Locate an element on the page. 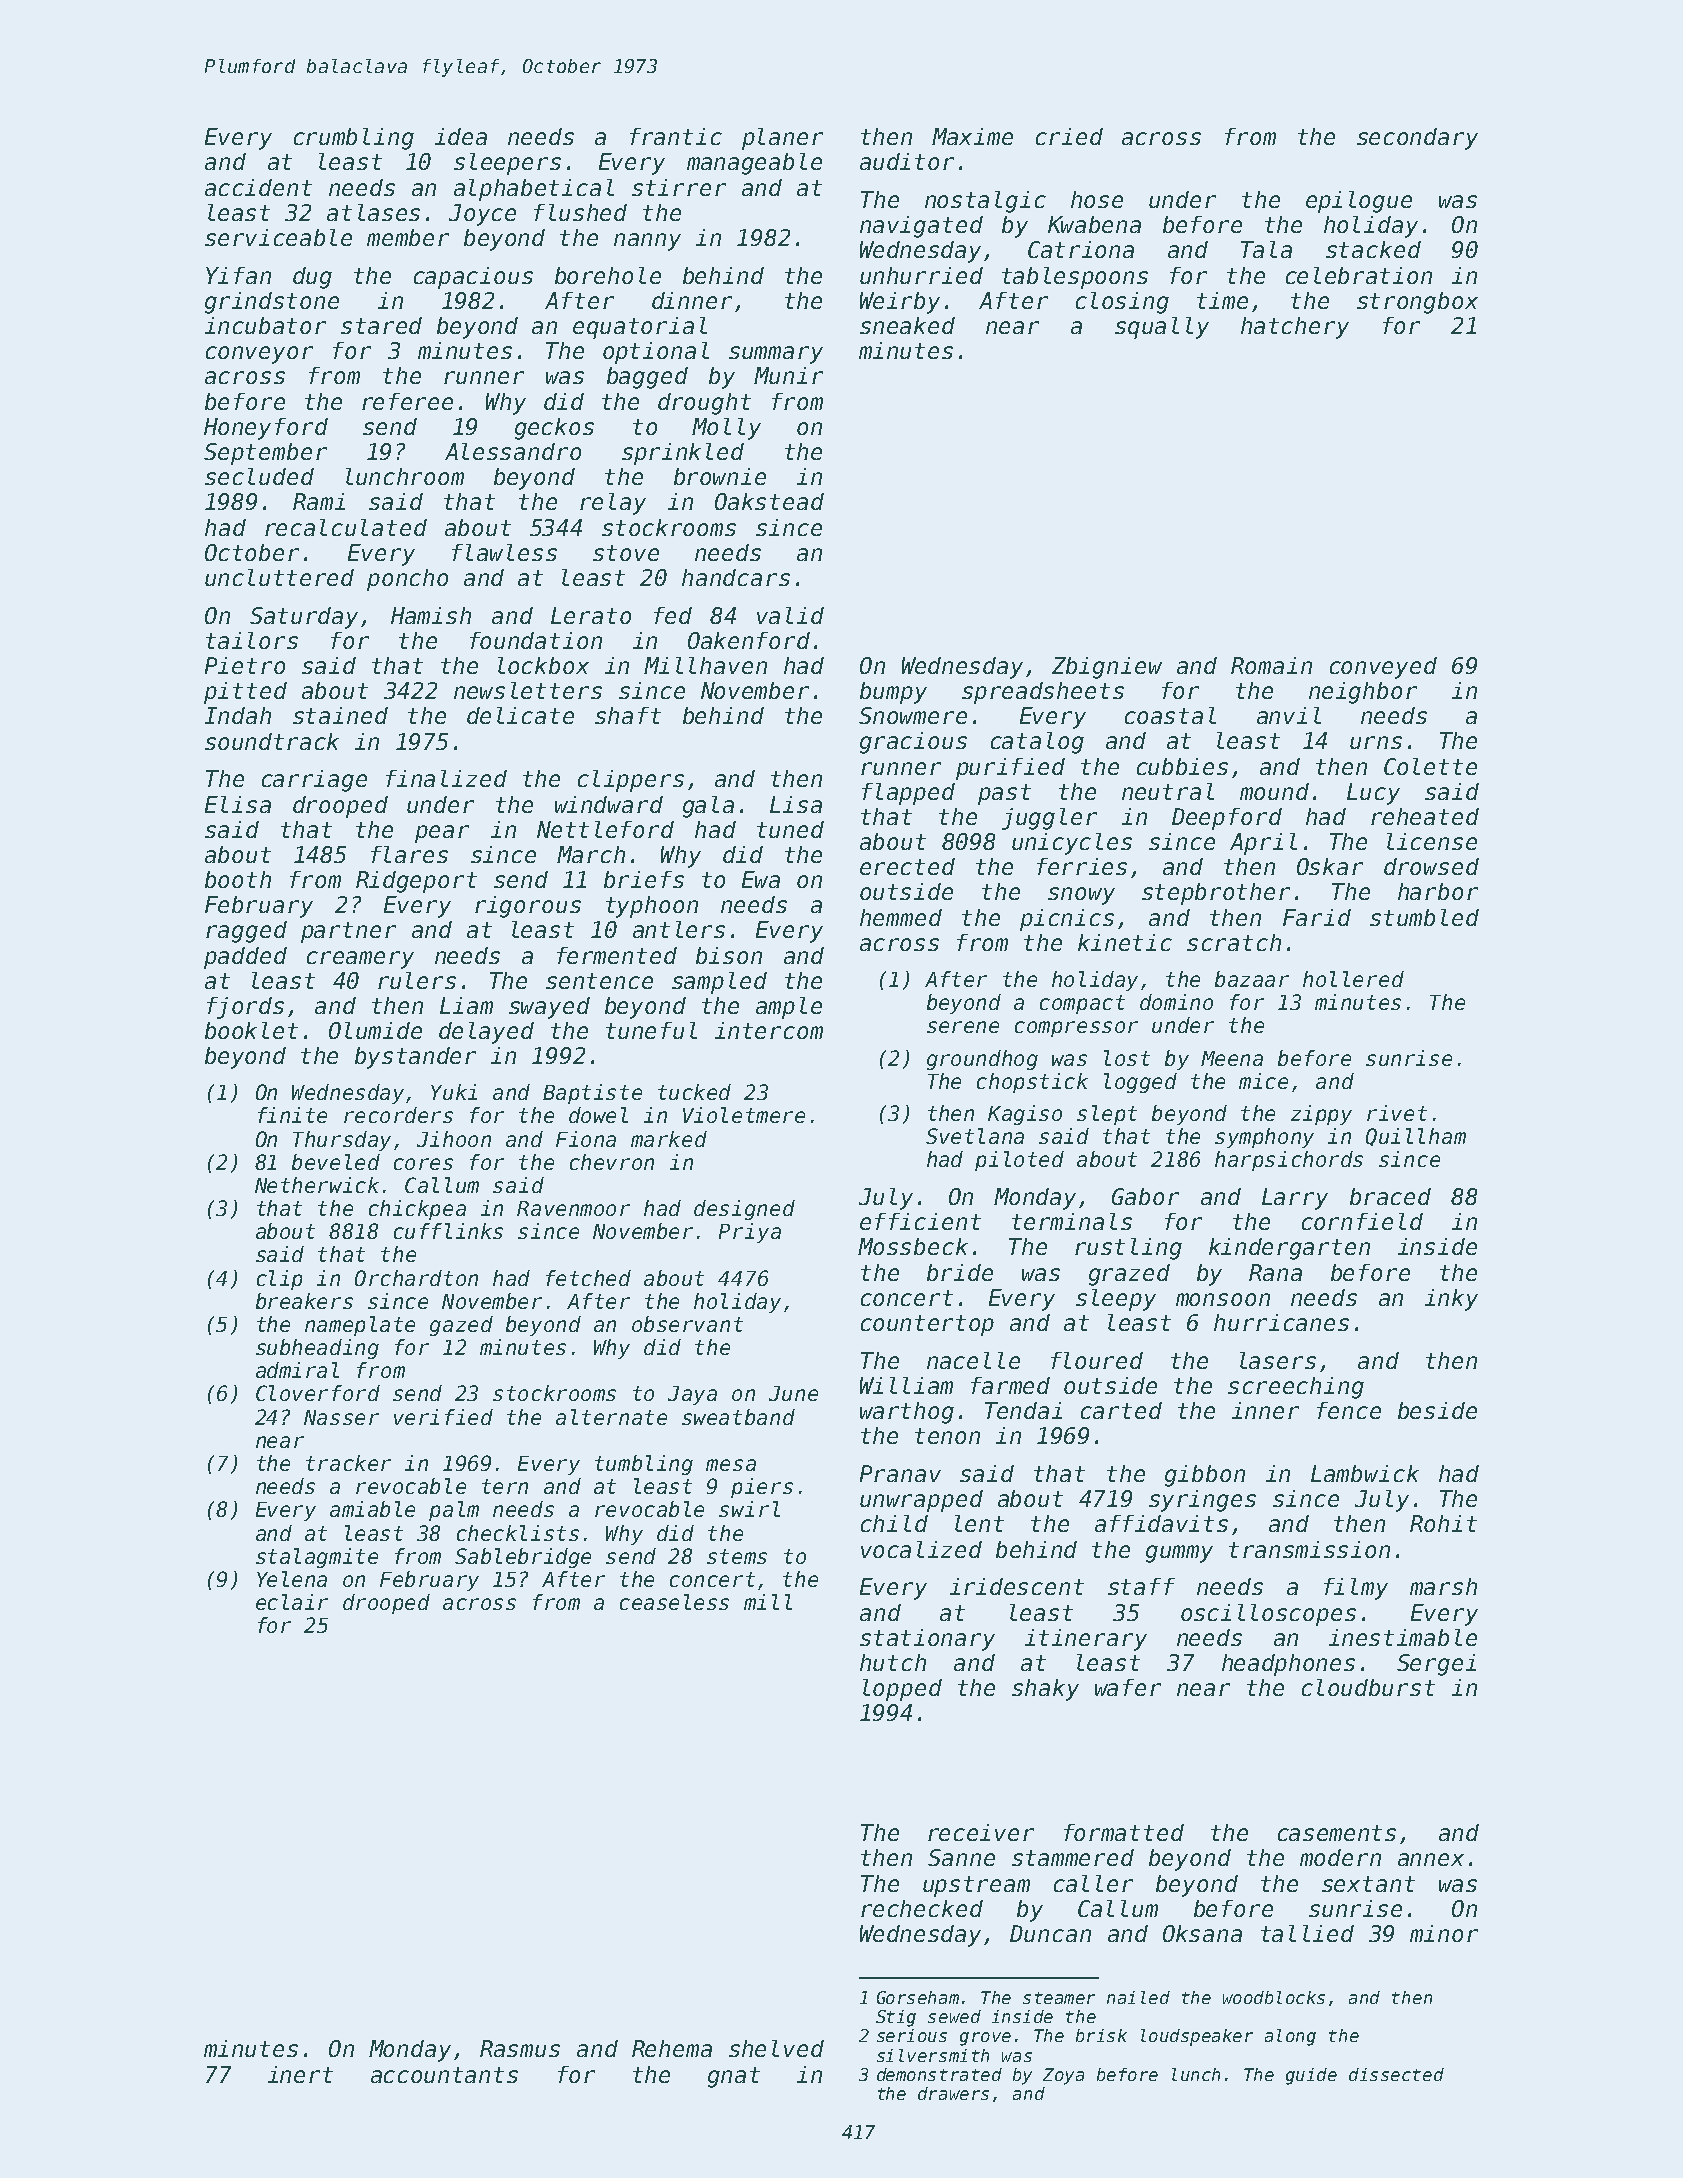 This page has height=2178, width=1683. Nettleford is located at coordinates (605, 829).
